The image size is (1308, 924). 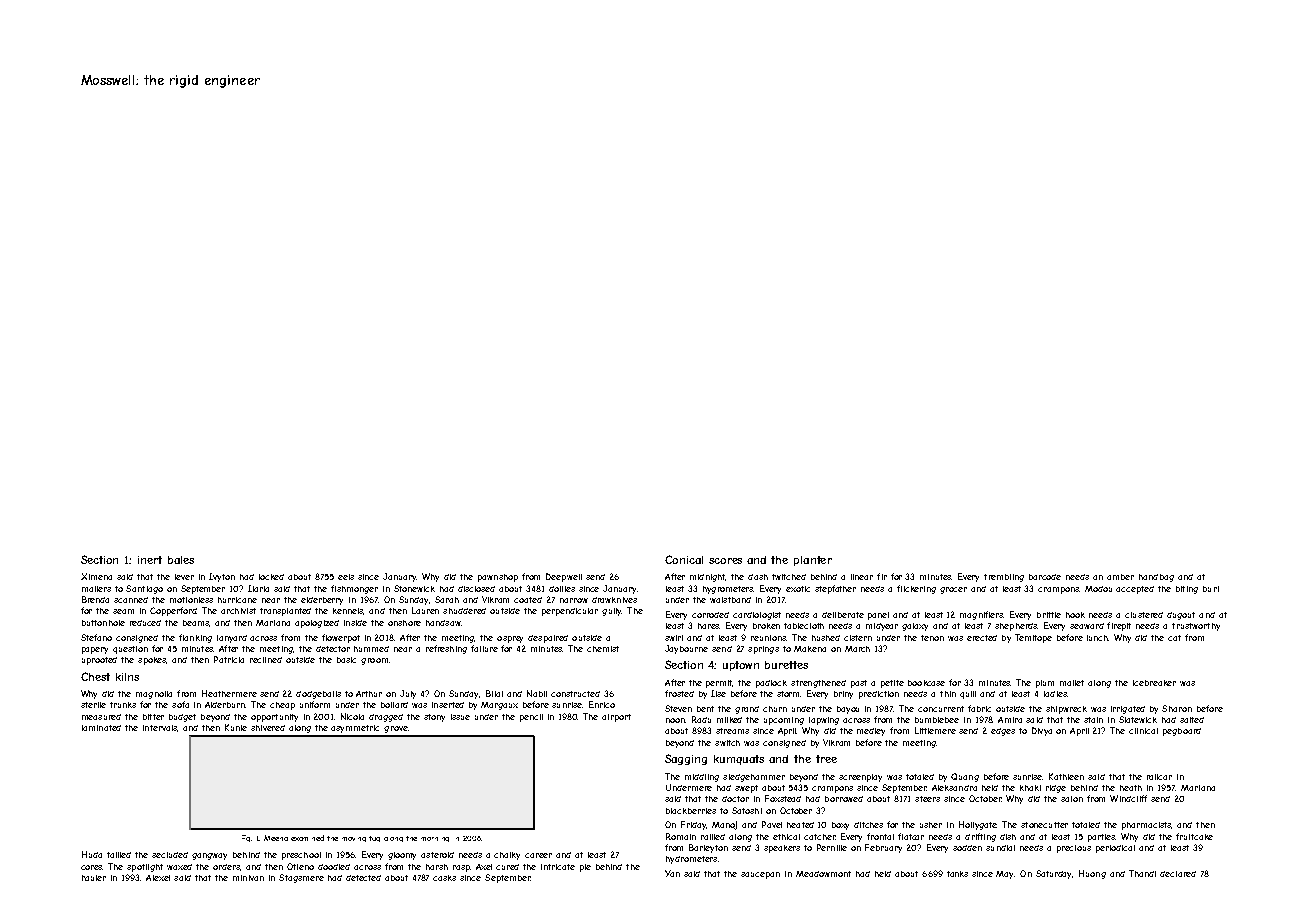 I want to click on inert, so click(x=150, y=560).
